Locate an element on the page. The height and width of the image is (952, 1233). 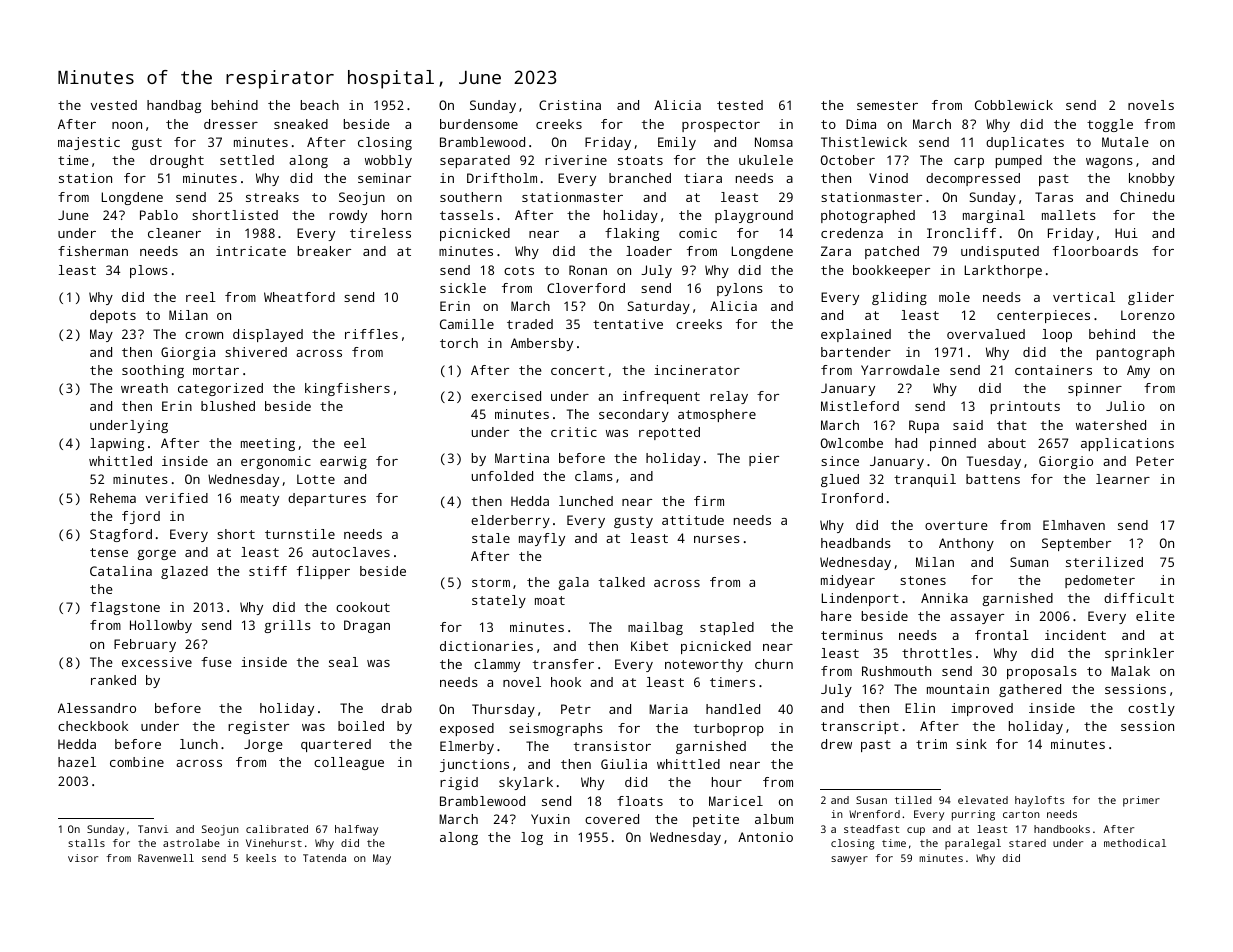
Ambersby is located at coordinates (542, 344).
